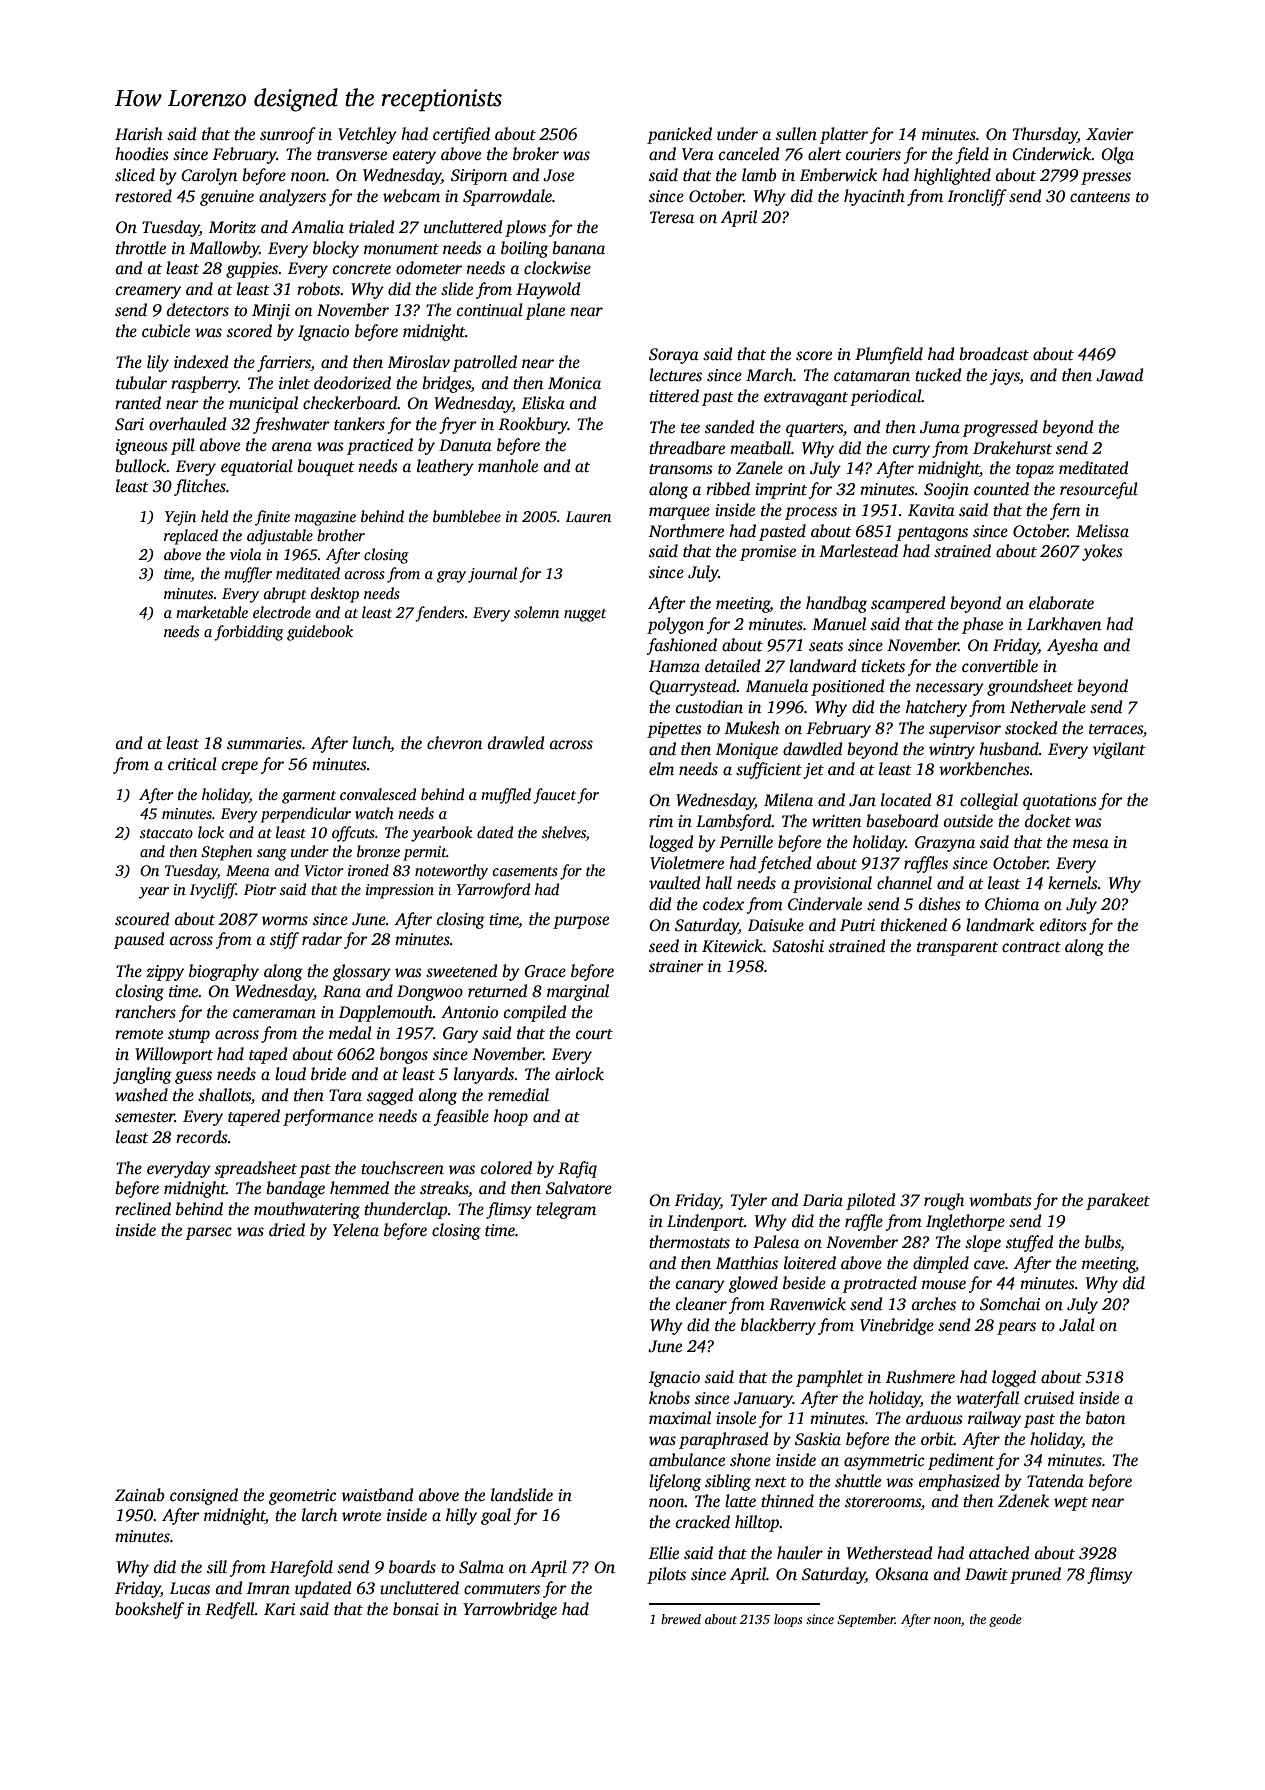  What do you see at coordinates (511, 1117) in the screenshot?
I see `hoop` at bounding box center [511, 1117].
